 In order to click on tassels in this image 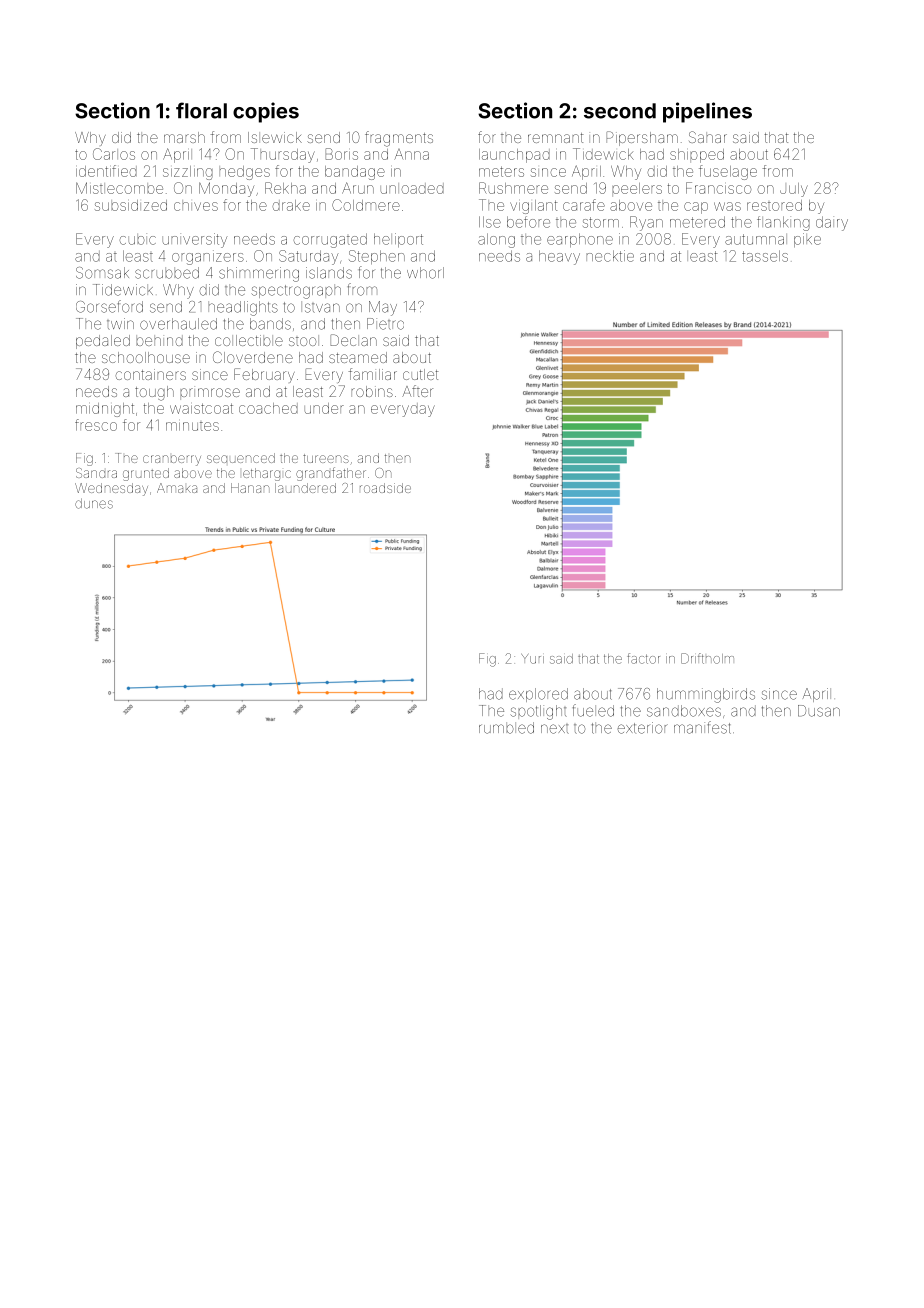, I will do `click(765, 256)`.
